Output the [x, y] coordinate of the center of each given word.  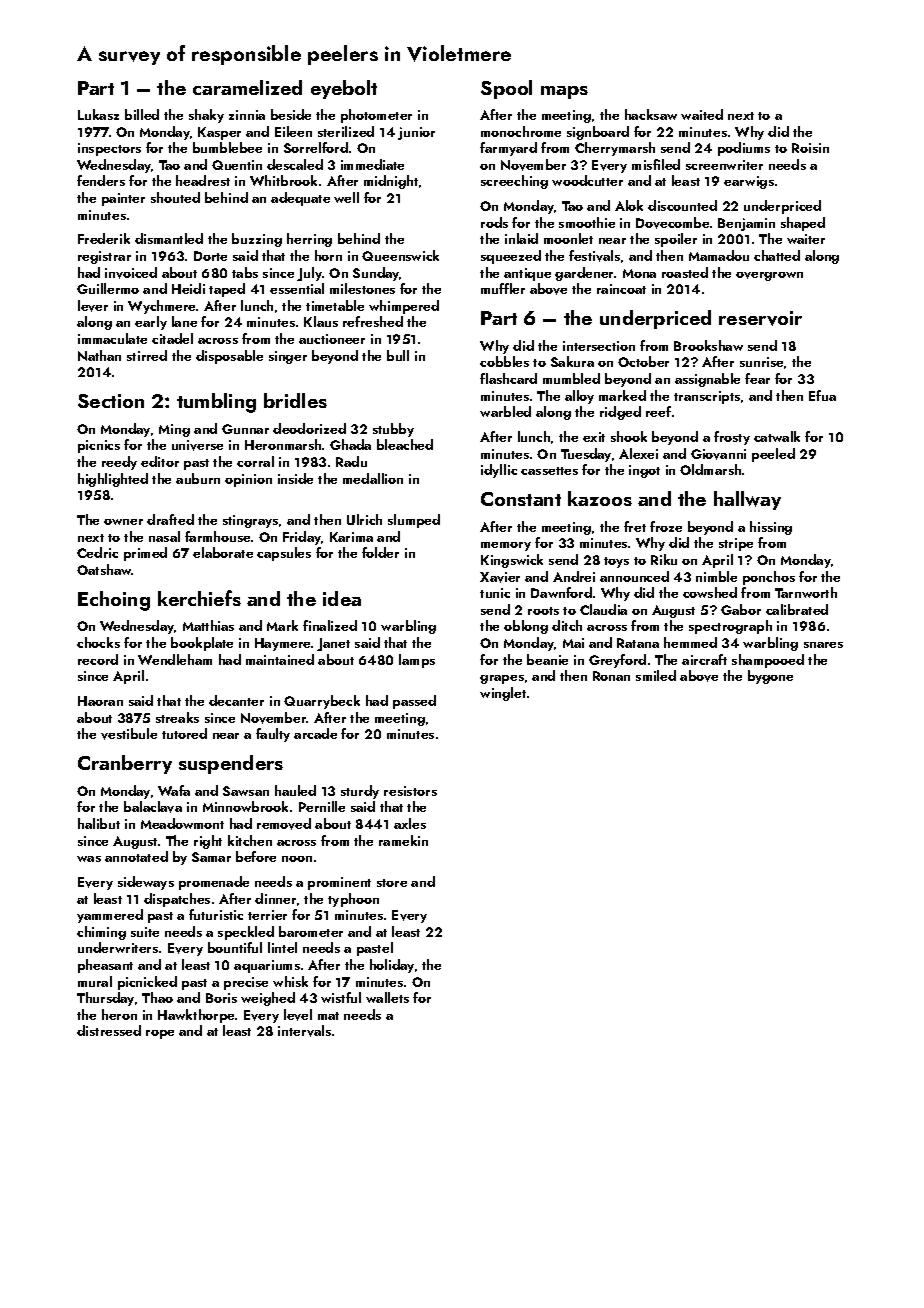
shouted [175, 197]
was [89, 859]
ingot [644, 471]
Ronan [611, 676]
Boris [221, 998]
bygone [770, 677]
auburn [198, 478]
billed [142, 114]
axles [410, 823]
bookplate [202, 644]
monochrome [521, 131]
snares [823, 645]
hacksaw [651, 114]
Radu [351, 461]
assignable [707, 380]
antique [527, 274]
